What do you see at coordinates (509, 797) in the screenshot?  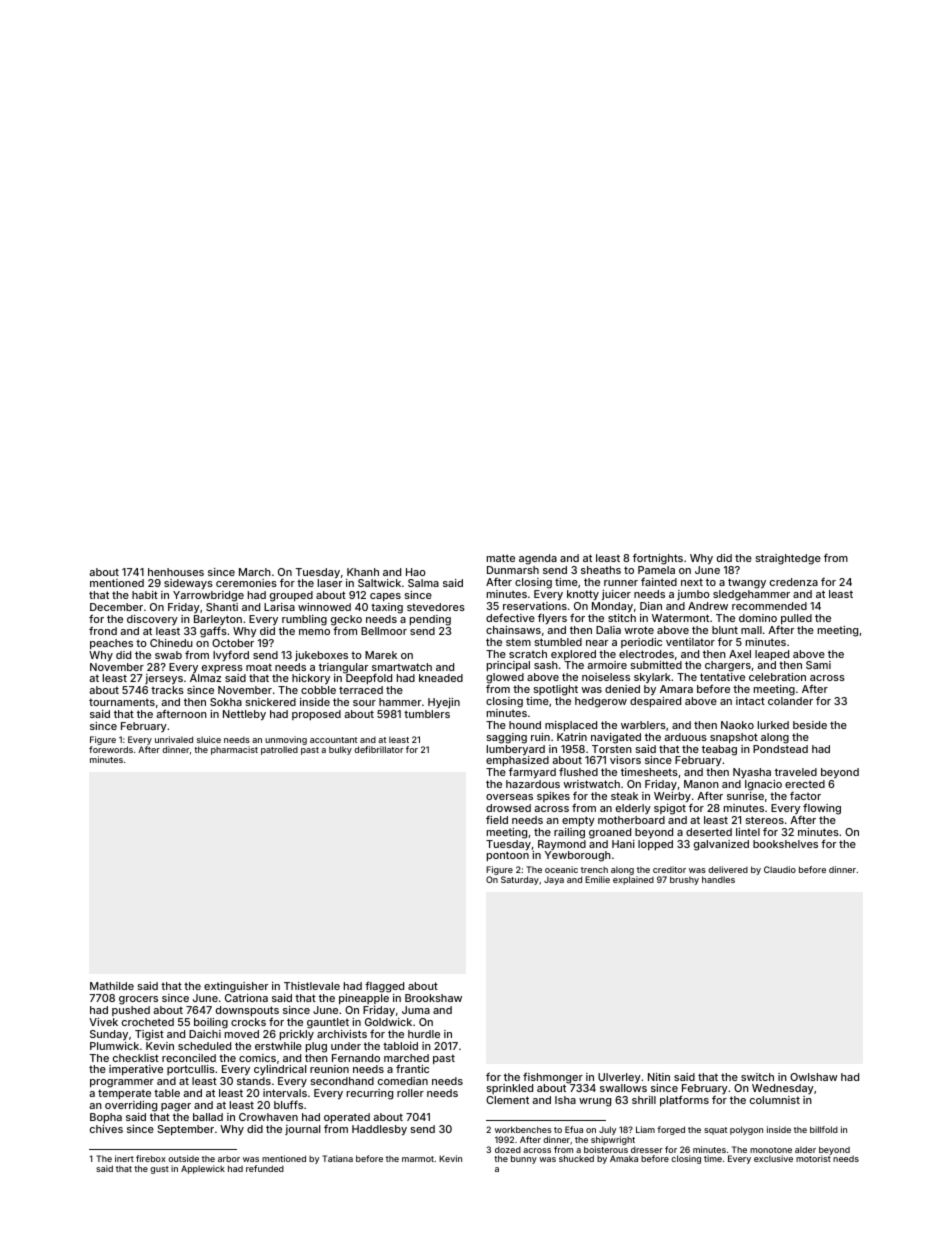 I see `overseas` at bounding box center [509, 797].
